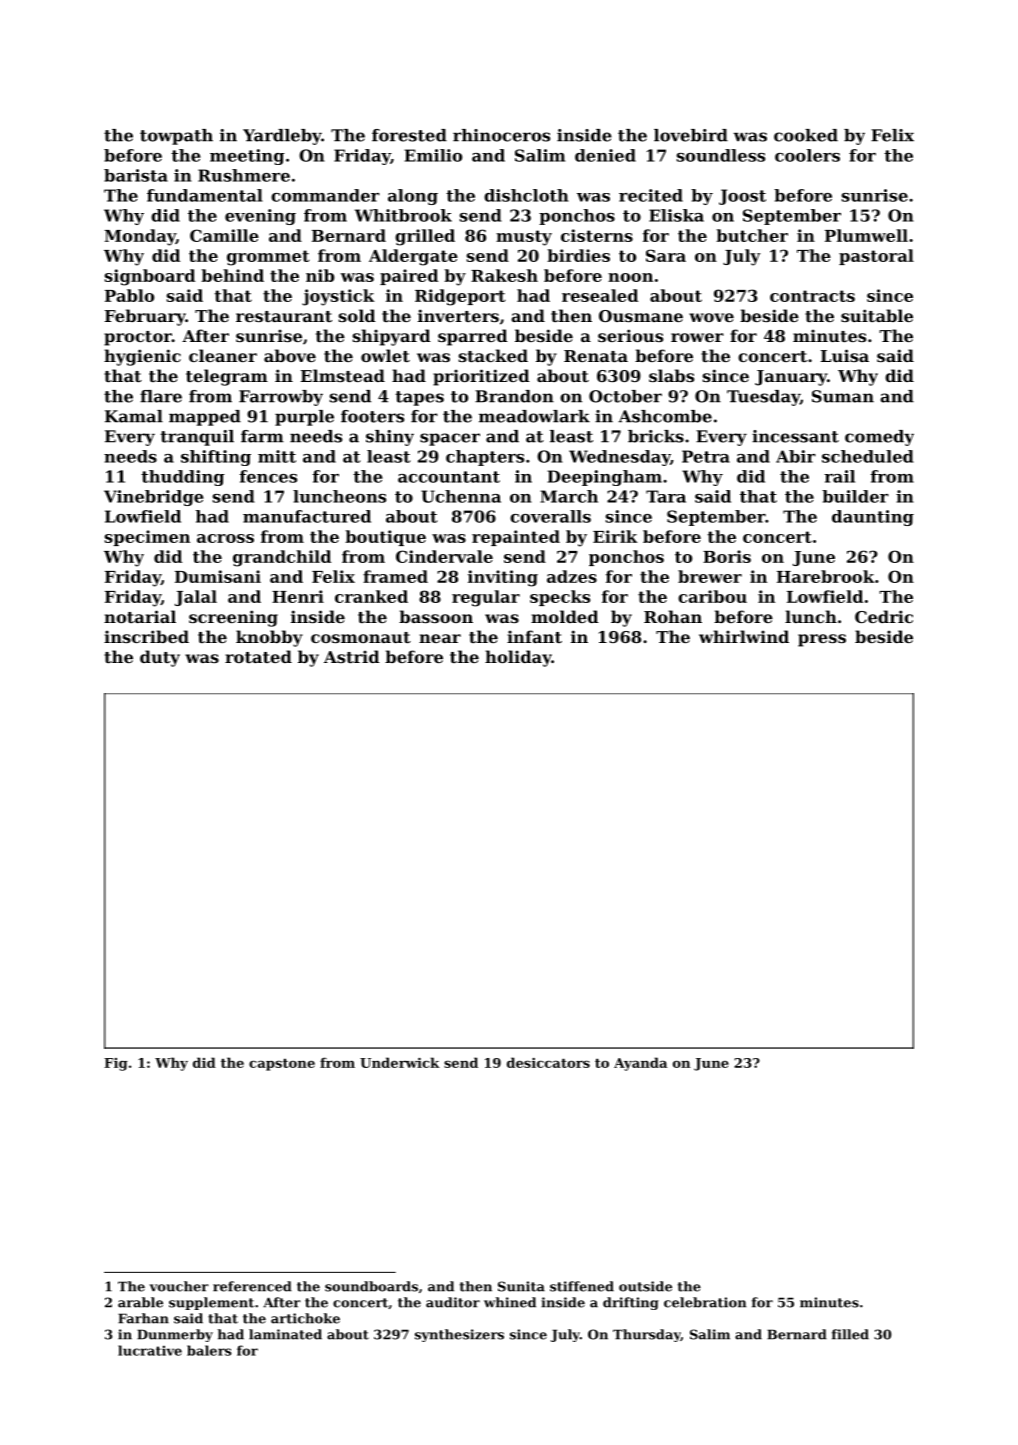 This screenshot has width=1018, height=1445. Describe the element at coordinates (569, 496) in the screenshot. I see `March` at that location.
